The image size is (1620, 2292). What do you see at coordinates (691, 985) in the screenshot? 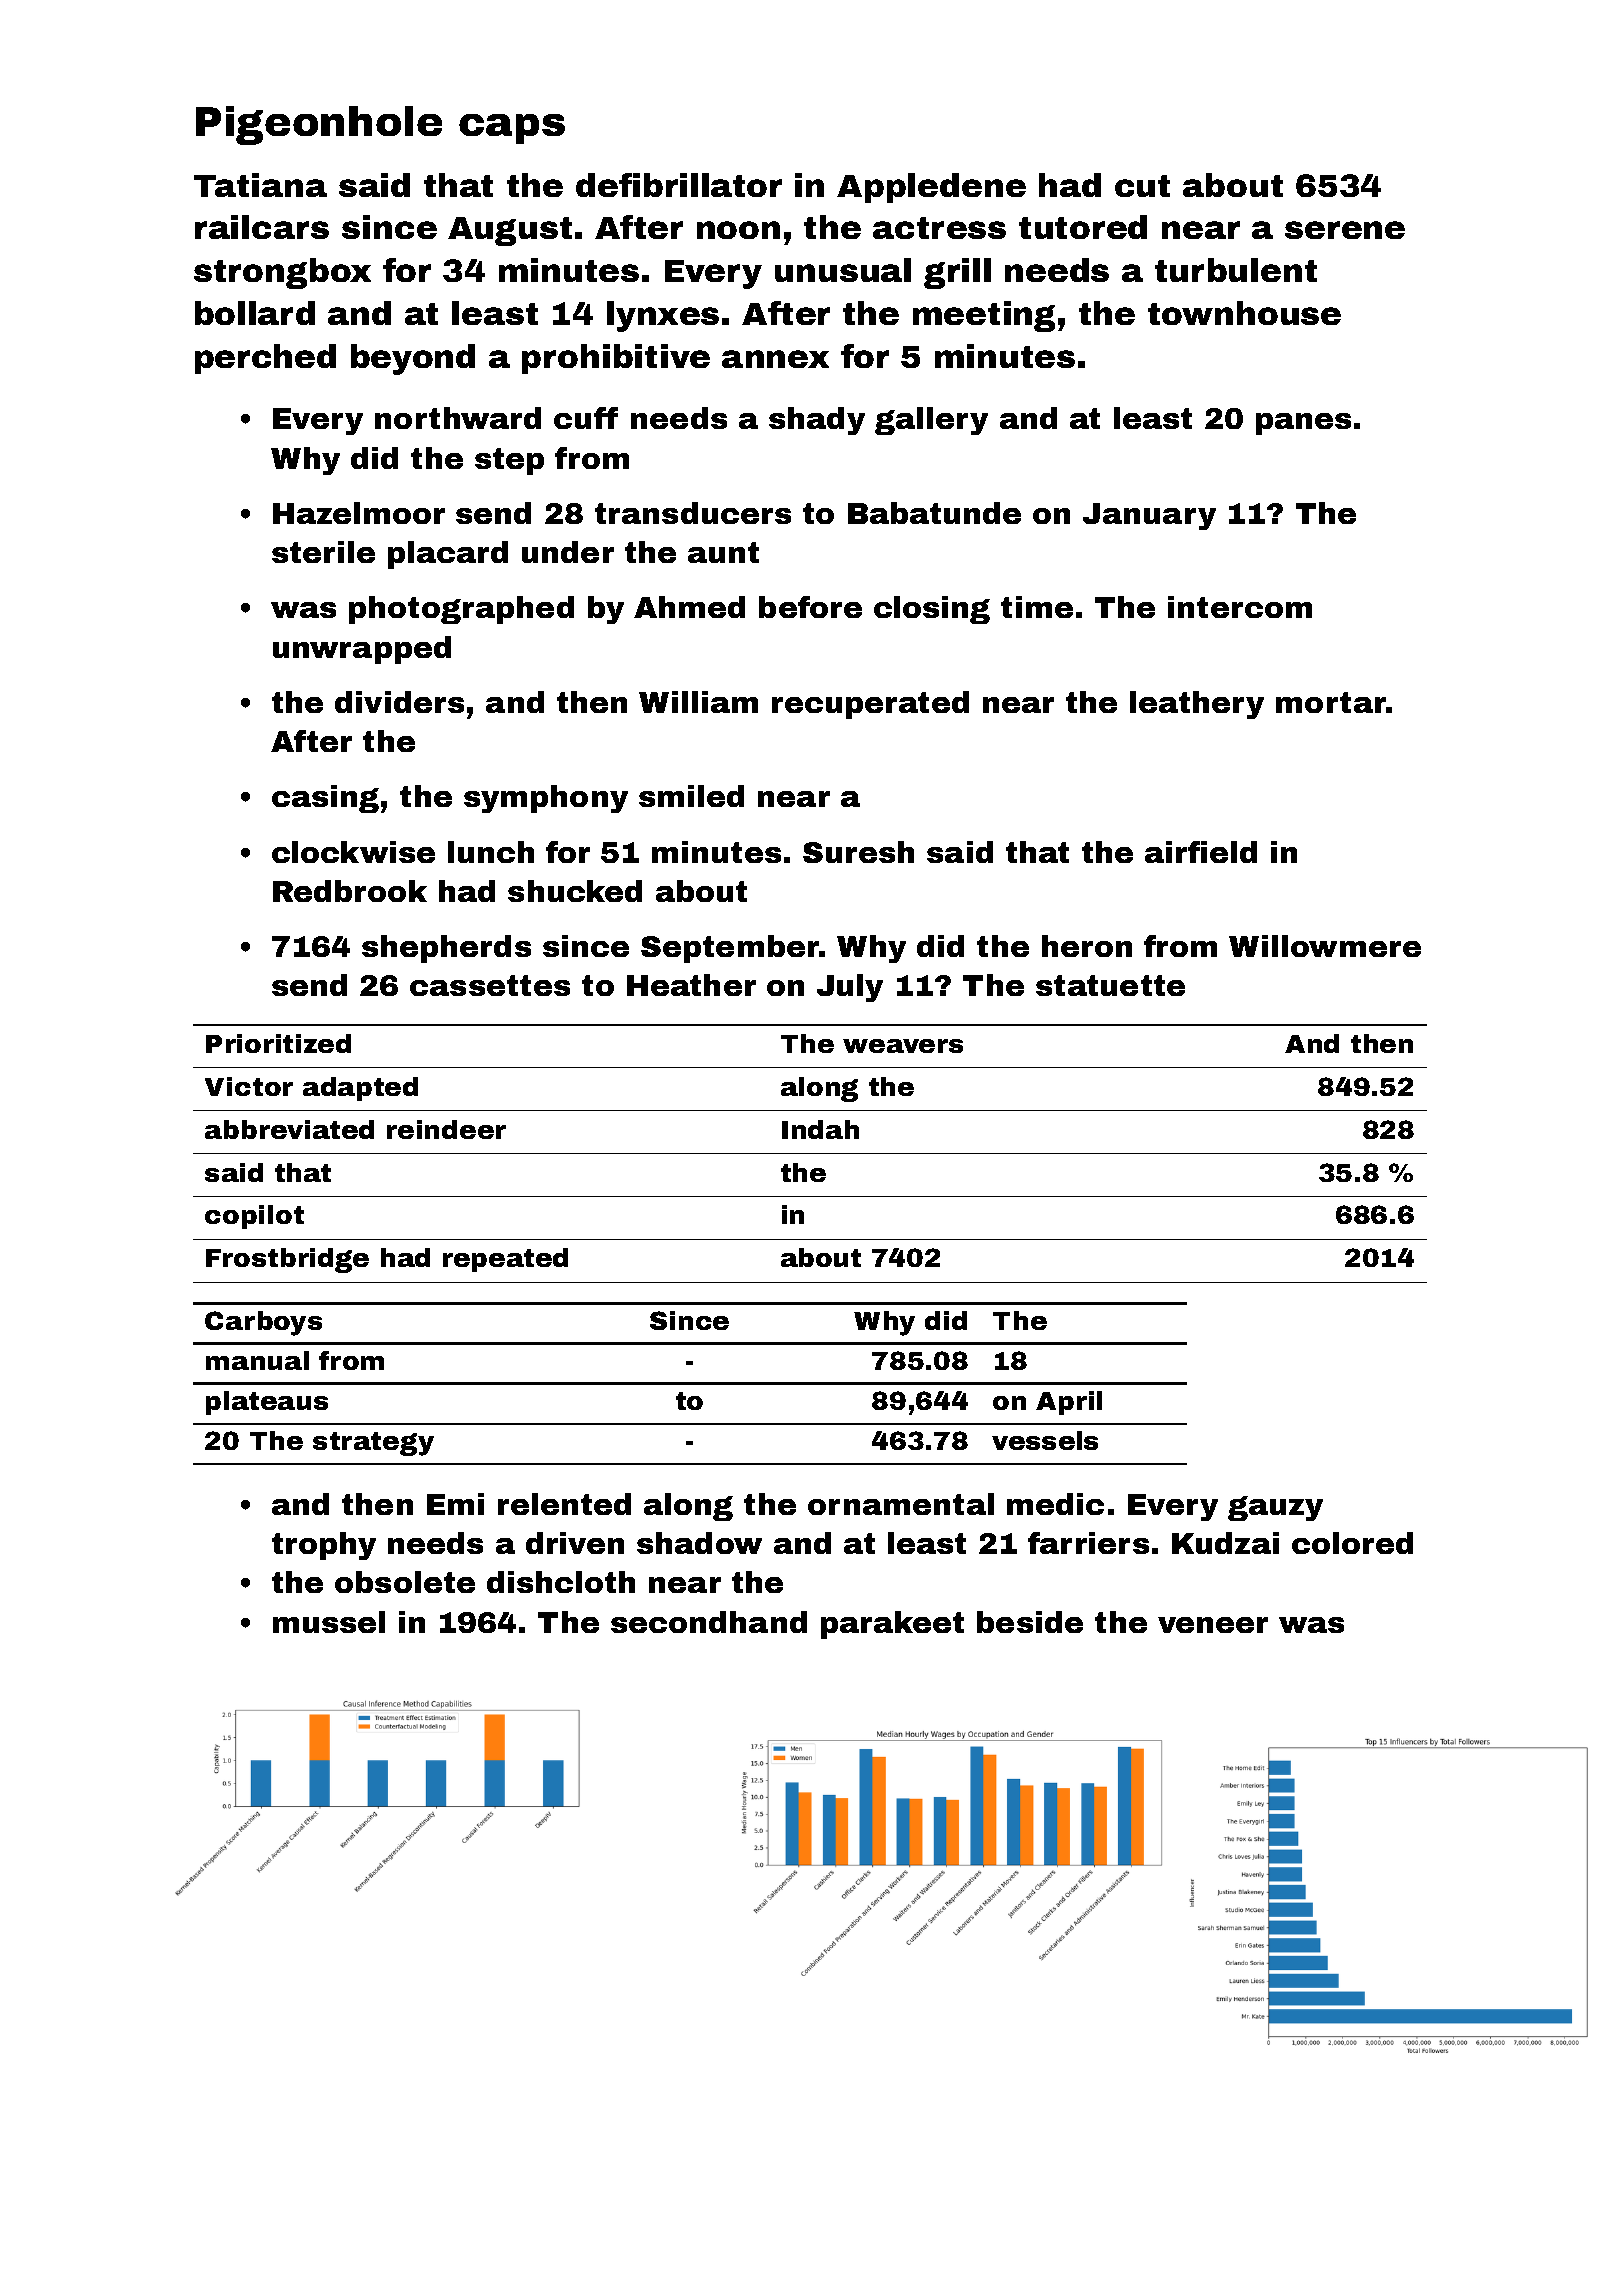
I see `Heather` at bounding box center [691, 985].
